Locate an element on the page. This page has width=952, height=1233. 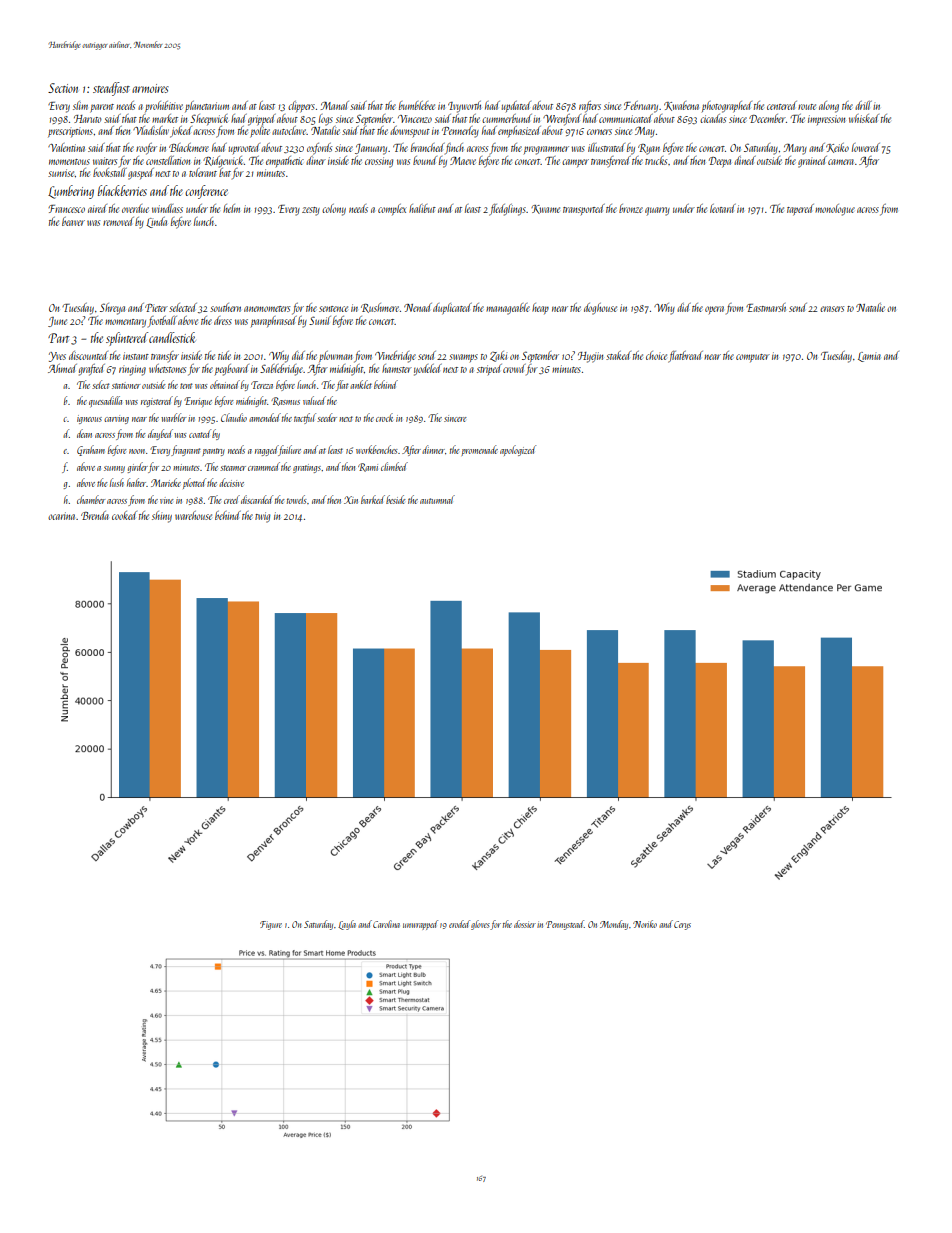
Rami is located at coordinates (368, 467).
